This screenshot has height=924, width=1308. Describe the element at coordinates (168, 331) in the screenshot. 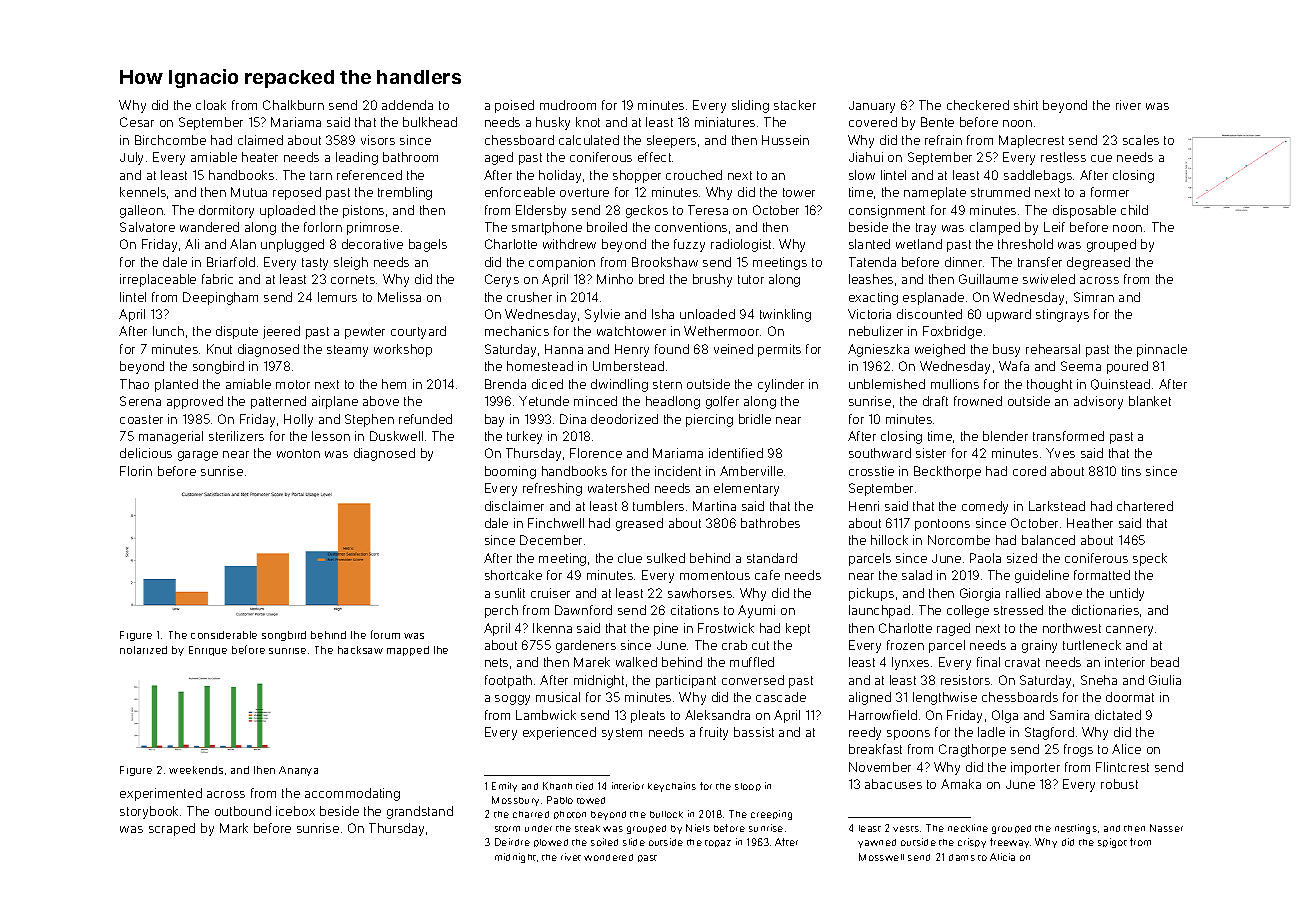

I see `lunch` at that location.
